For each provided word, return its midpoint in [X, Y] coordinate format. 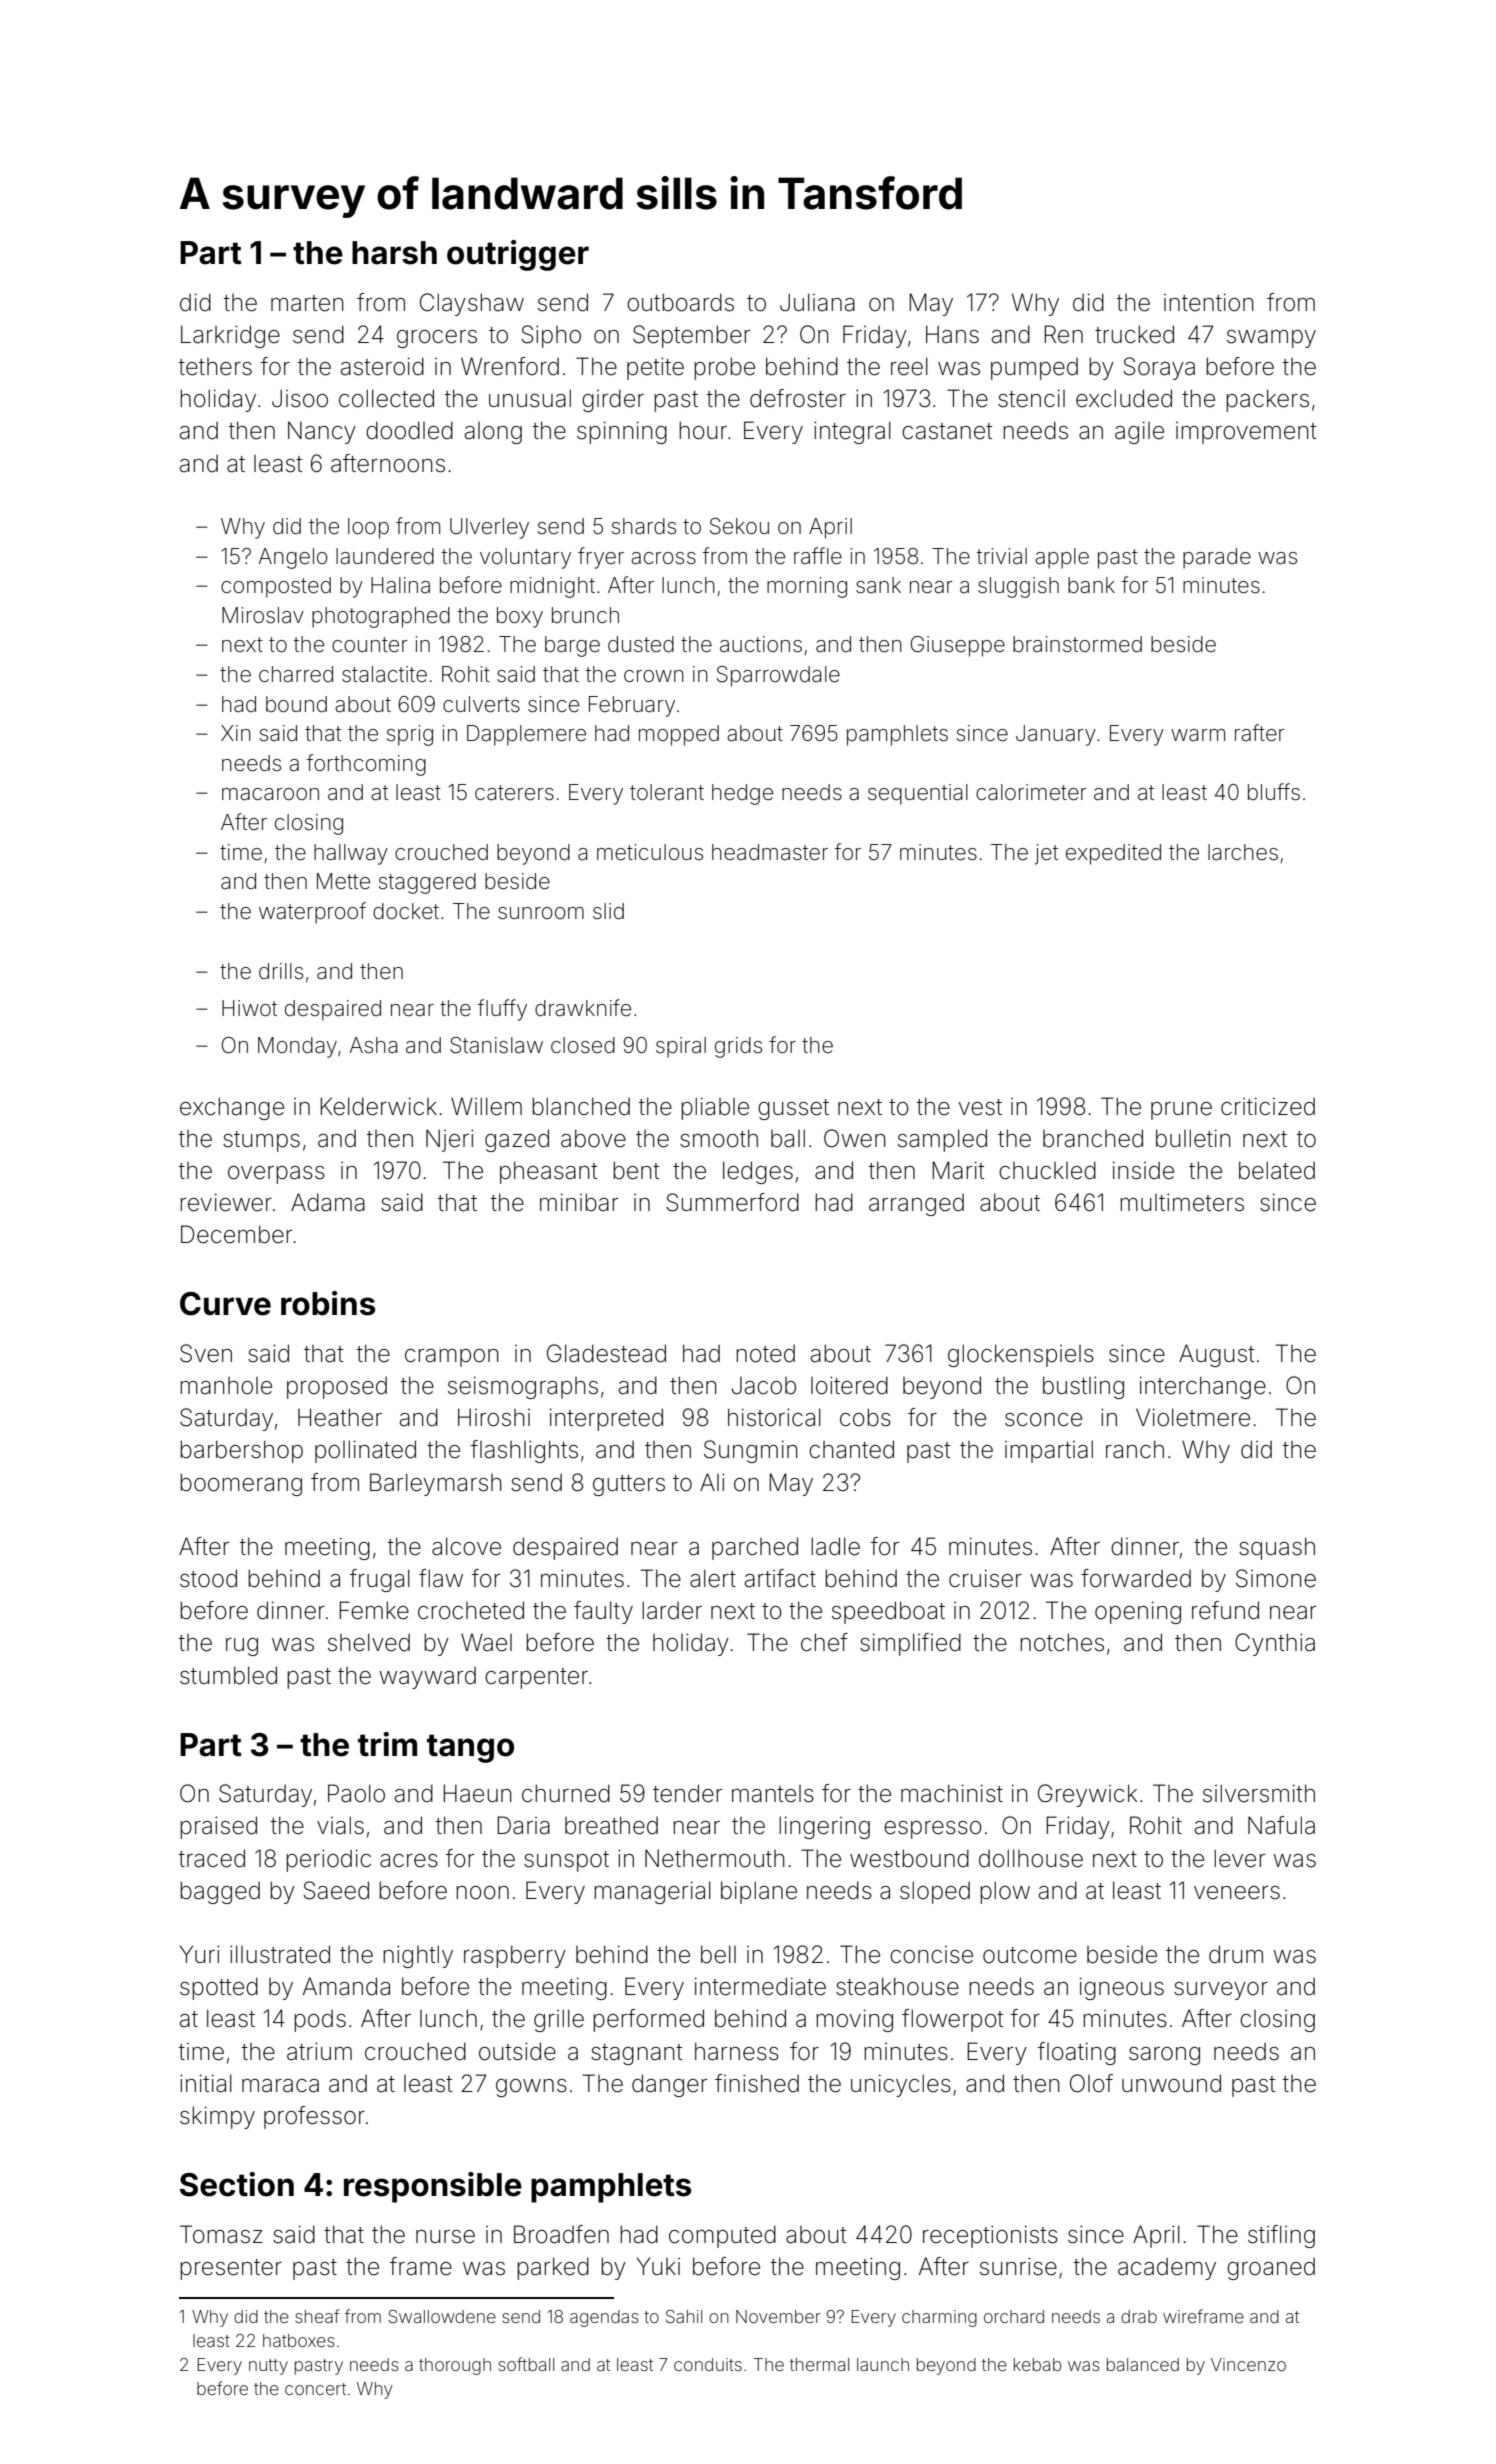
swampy [1271, 339]
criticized [1268, 1107]
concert [315, 2389]
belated [1277, 1170]
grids [738, 1047]
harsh [394, 253]
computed [722, 2236]
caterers [514, 793]
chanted [851, 1449]
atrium [319, 2052]
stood [208, 1578]
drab [1139, 2316]
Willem [486, 1106]
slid [608, 911]
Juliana [817, 302]
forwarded [1136, 1578]
